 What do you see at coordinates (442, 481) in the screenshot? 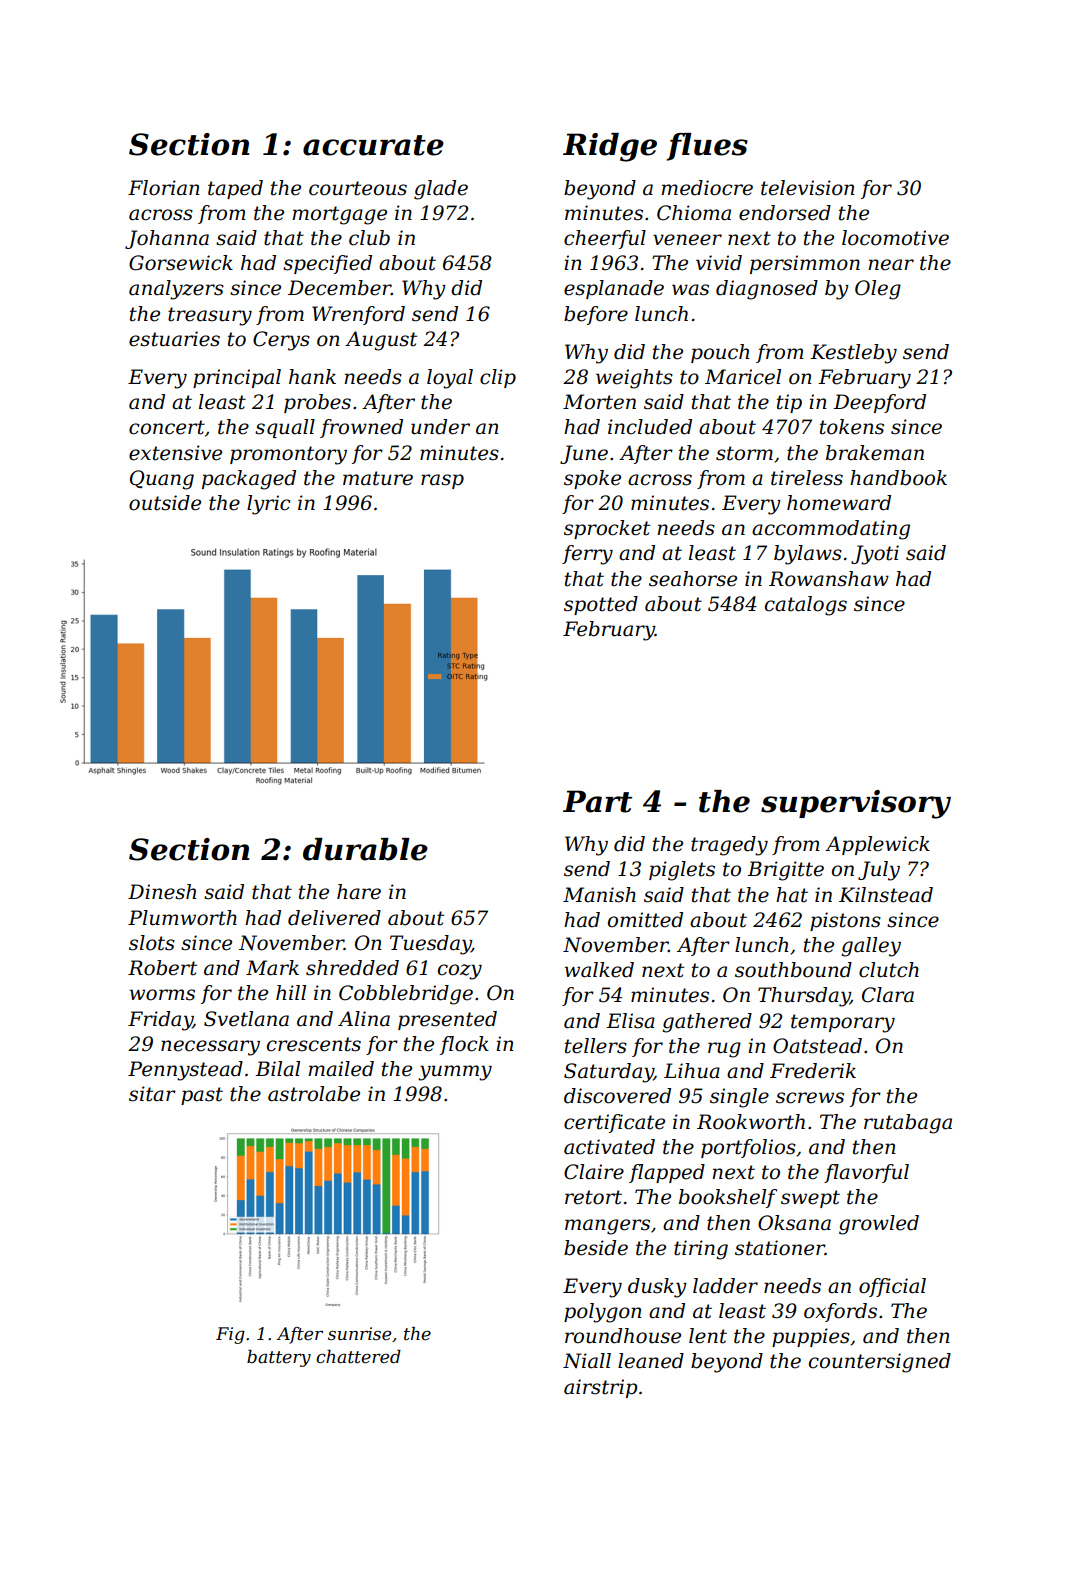
I see `rasp` at bounding box center [442, 481].
